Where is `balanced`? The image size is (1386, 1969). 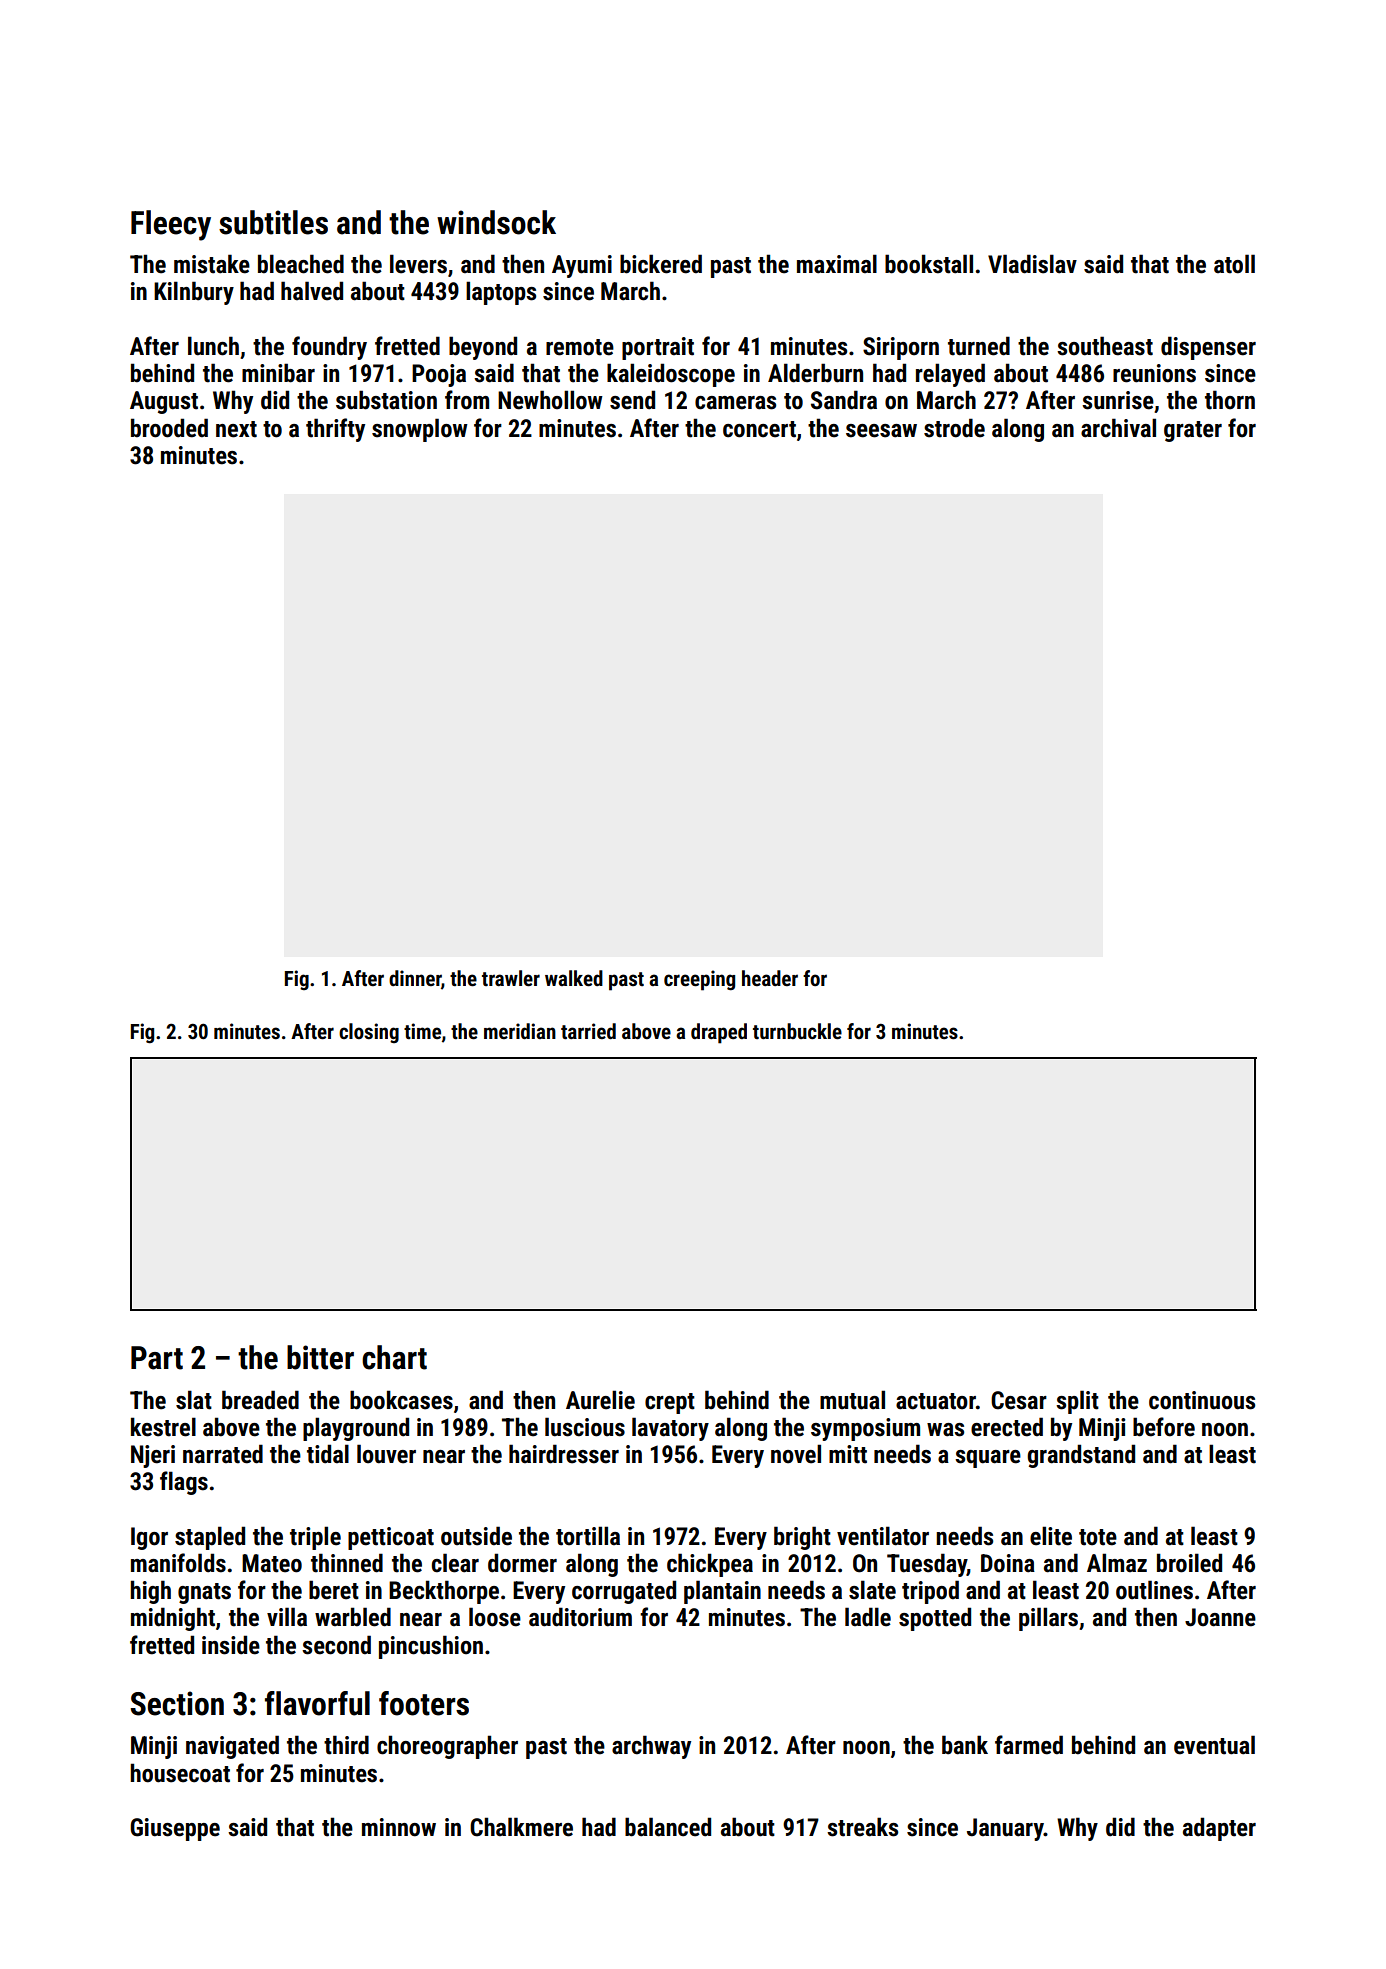 balanced is located at coordinates (668, 1827).
